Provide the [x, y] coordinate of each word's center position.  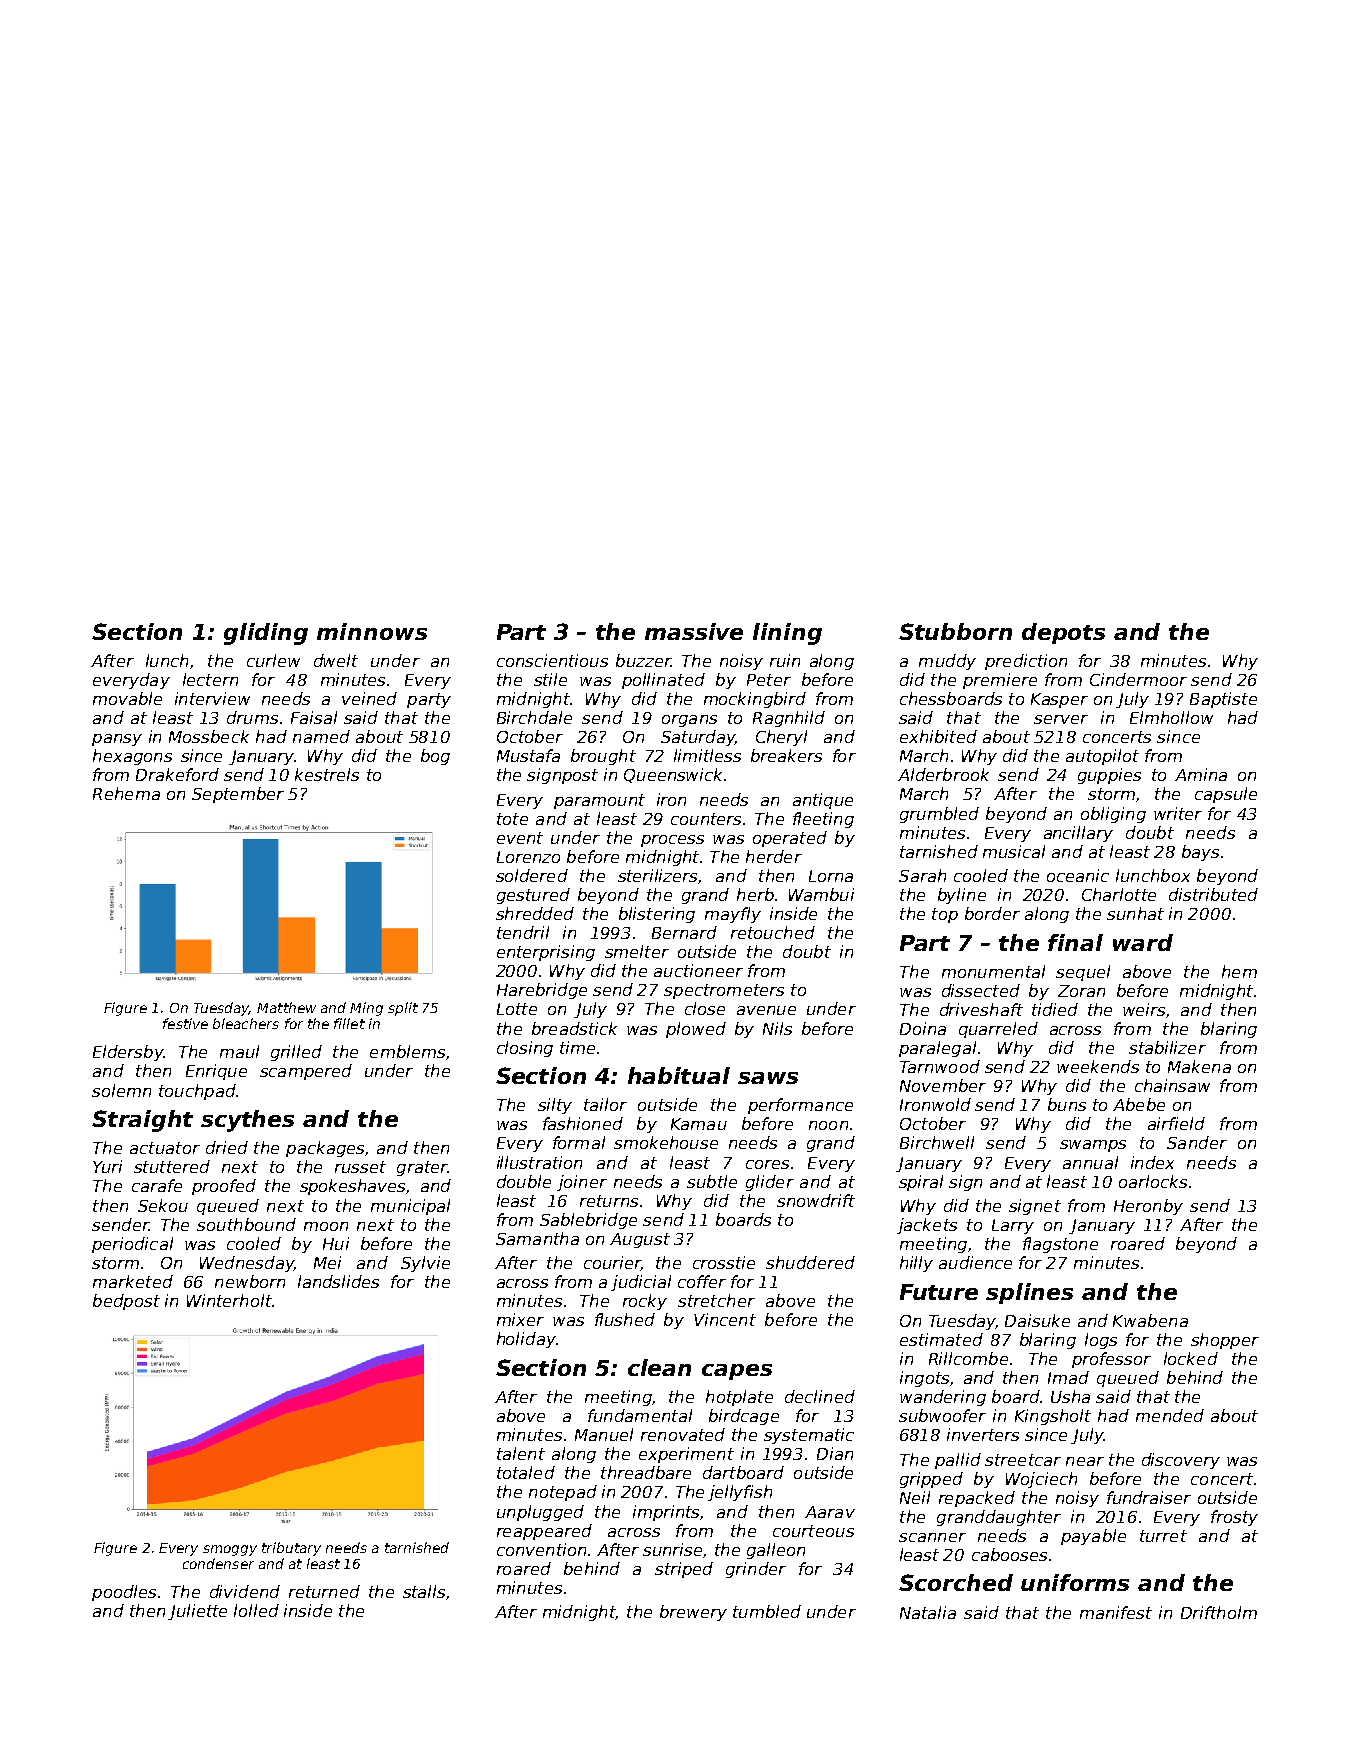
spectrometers [724, 991]
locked [1191, 1358]
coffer [702, 1281]
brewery [693, 1613]
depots [1063, 633]
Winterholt [229, 1300]
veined [369, 698]
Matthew [286, 1007]
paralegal [937, 1049]
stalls [424, 1591]
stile [550, 679]
